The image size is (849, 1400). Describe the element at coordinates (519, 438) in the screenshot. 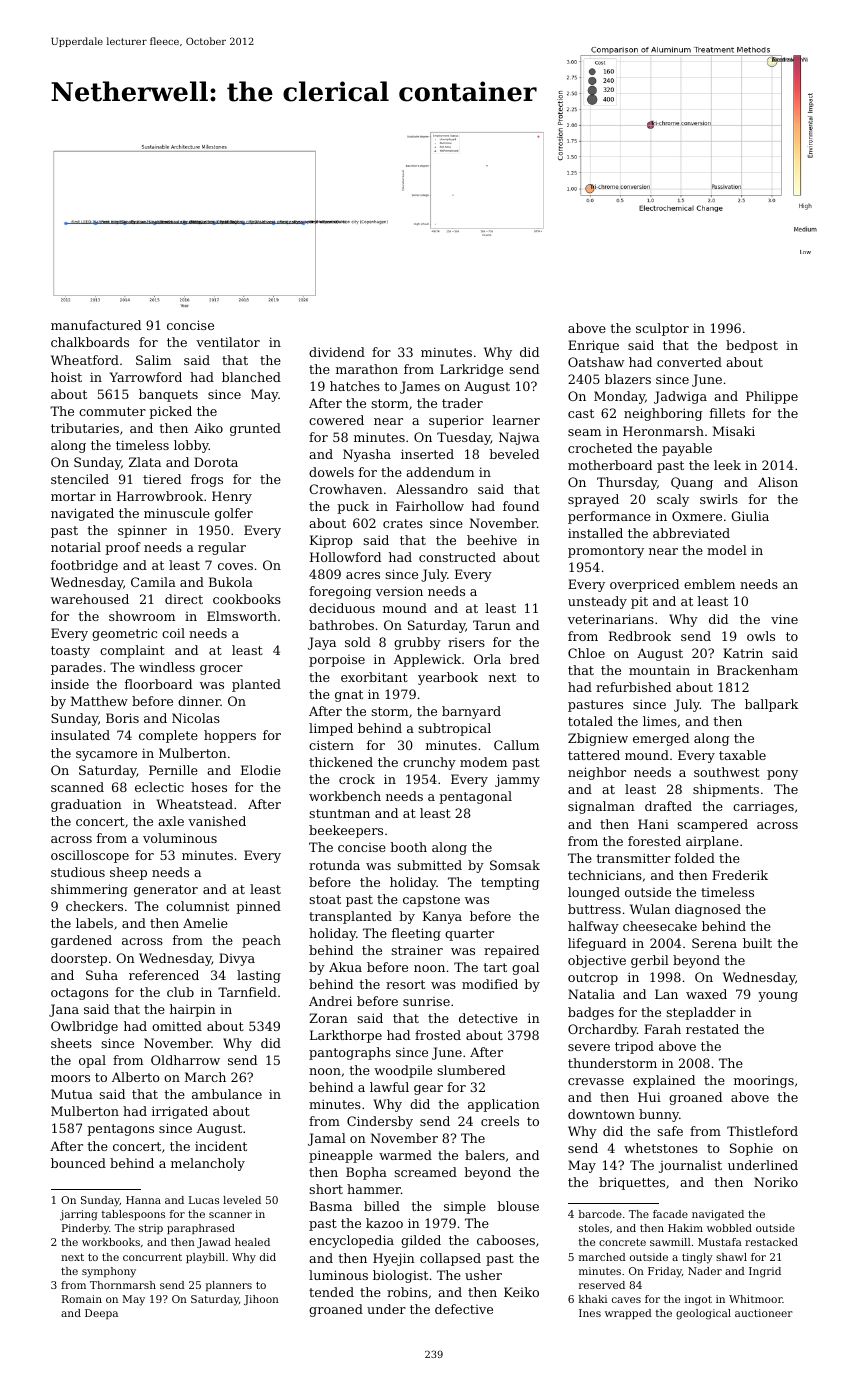

I see `Najwa` at that location.
